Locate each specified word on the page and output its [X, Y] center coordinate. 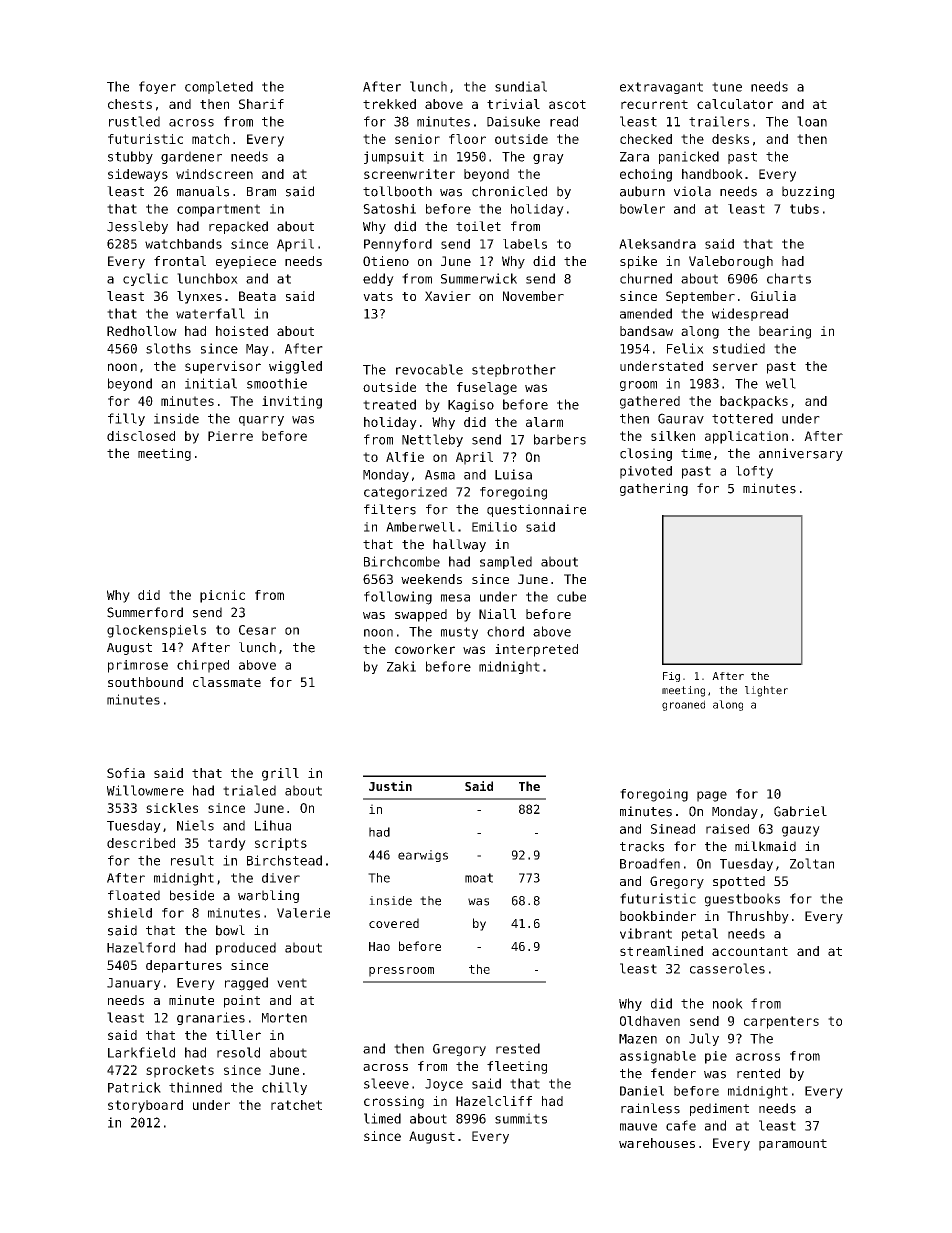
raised [727, 829]
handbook [712, 174]
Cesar [257, 630]
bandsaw [646, 331]
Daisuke [513, 121]
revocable [429, 369]
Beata [257, 296]
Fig [671, 677]
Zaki [401, 666]
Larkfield [141, 1052]
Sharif [261, 104]
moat [479, 878]
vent [292, 983]
